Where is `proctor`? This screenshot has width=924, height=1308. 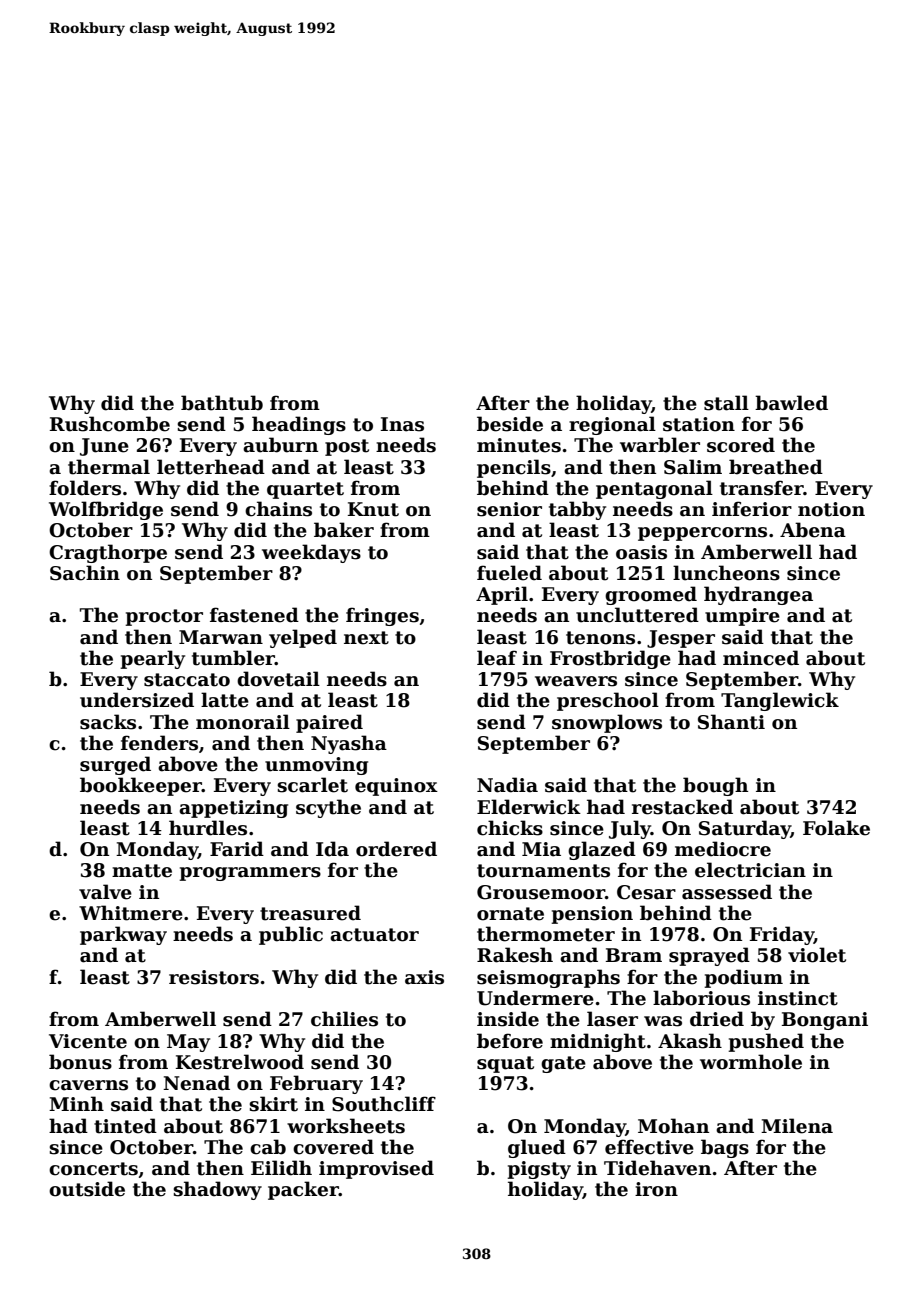 proctor is located at coordinates (164, 617).
